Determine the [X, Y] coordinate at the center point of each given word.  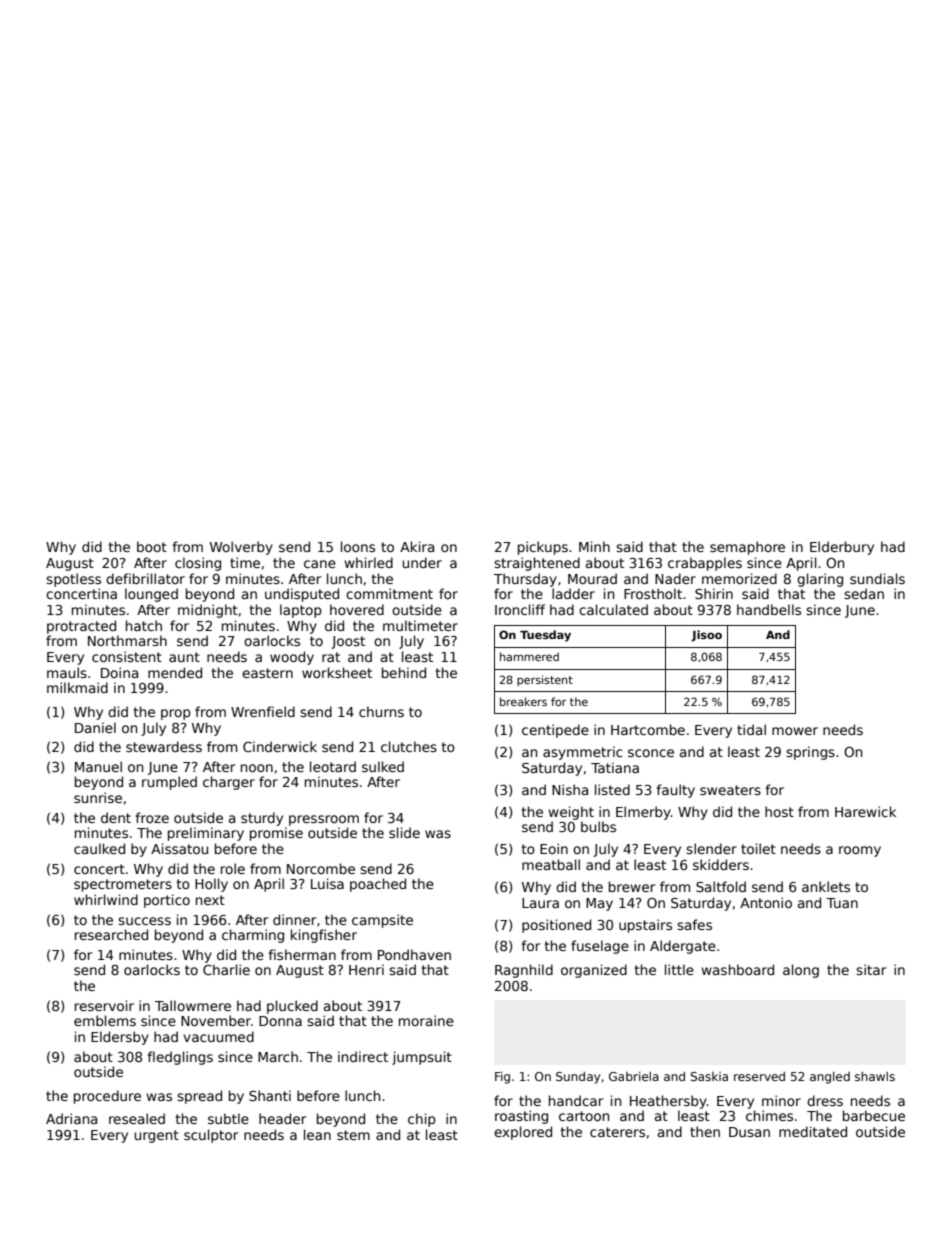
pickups [543, 548]
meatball [551, 864]
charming [253, 936]
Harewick [865, 811]
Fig [502, 1078]
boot [152, 546]
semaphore [747, 548]
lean [317, 1134]
